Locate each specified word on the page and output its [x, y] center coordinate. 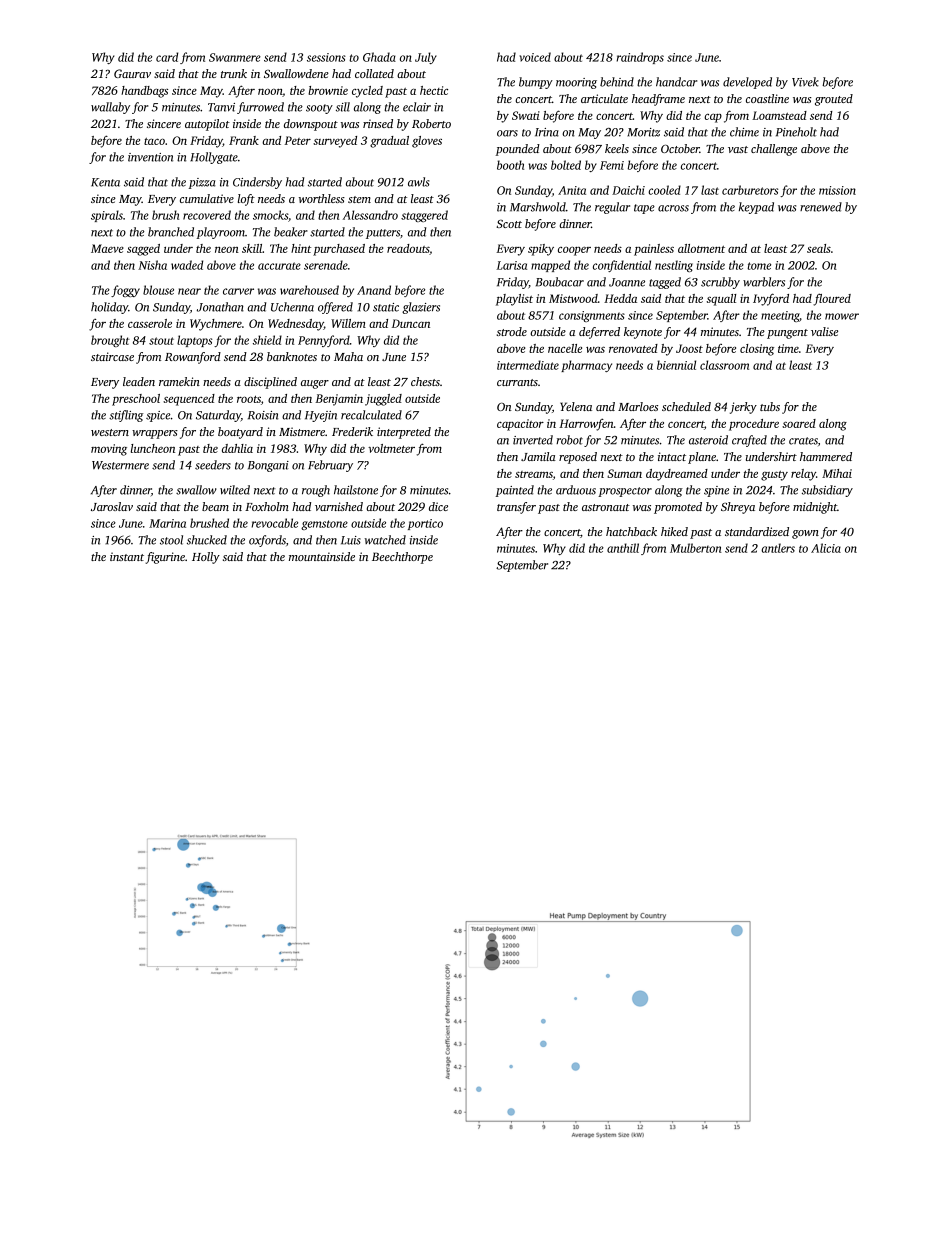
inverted [533, 440]
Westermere [120, 465]
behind [617, 82]
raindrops [640, 58]
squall [721, 300]
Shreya [738, 508]
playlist [514, 300]
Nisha [152, 265]
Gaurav [132, 73]
